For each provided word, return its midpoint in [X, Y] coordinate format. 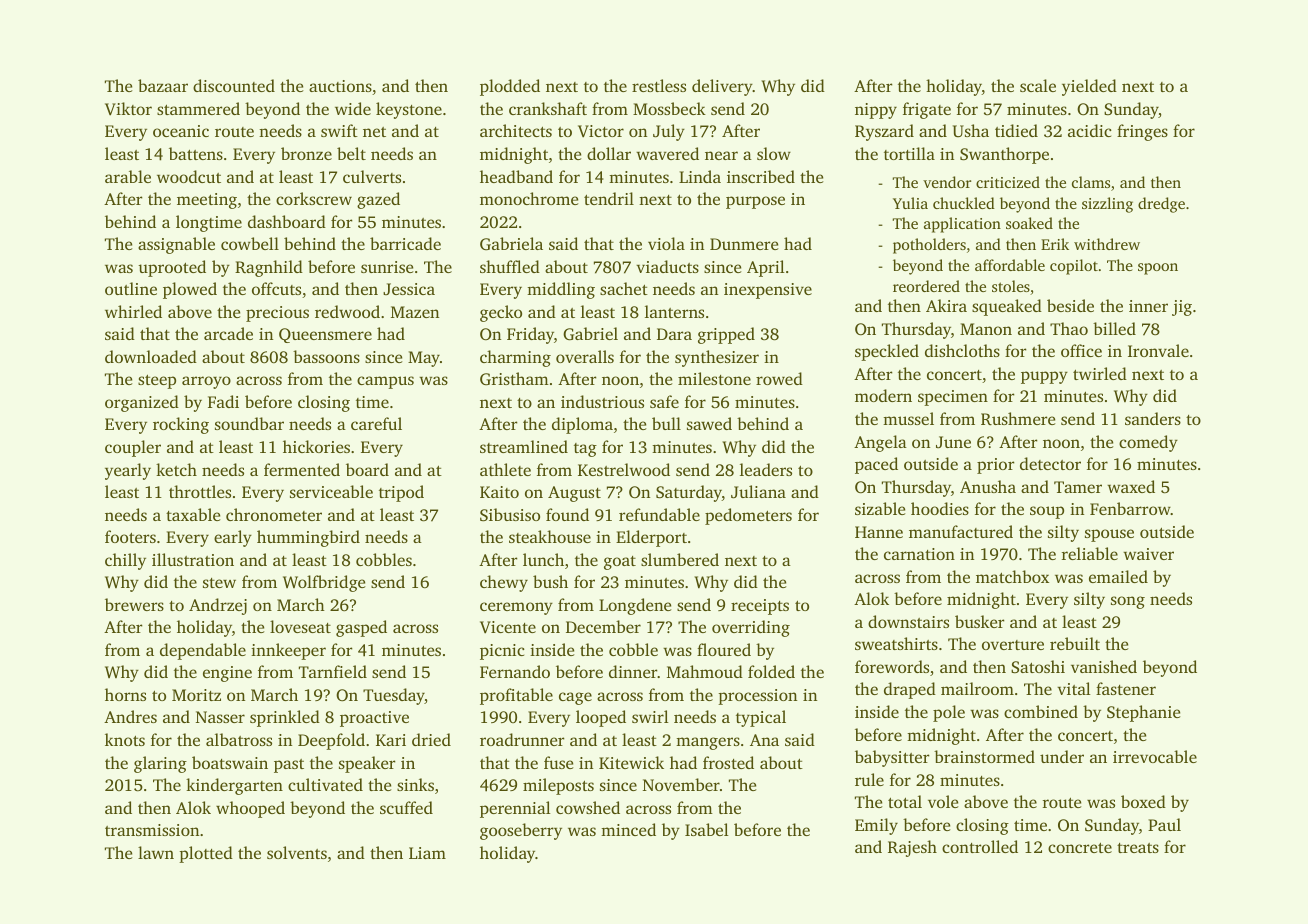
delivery [722, 87]
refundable [659, 514]
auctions [340, 86]
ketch [176, 469]
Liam [427, 853]
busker [980, 621]
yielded [1089, 87]
